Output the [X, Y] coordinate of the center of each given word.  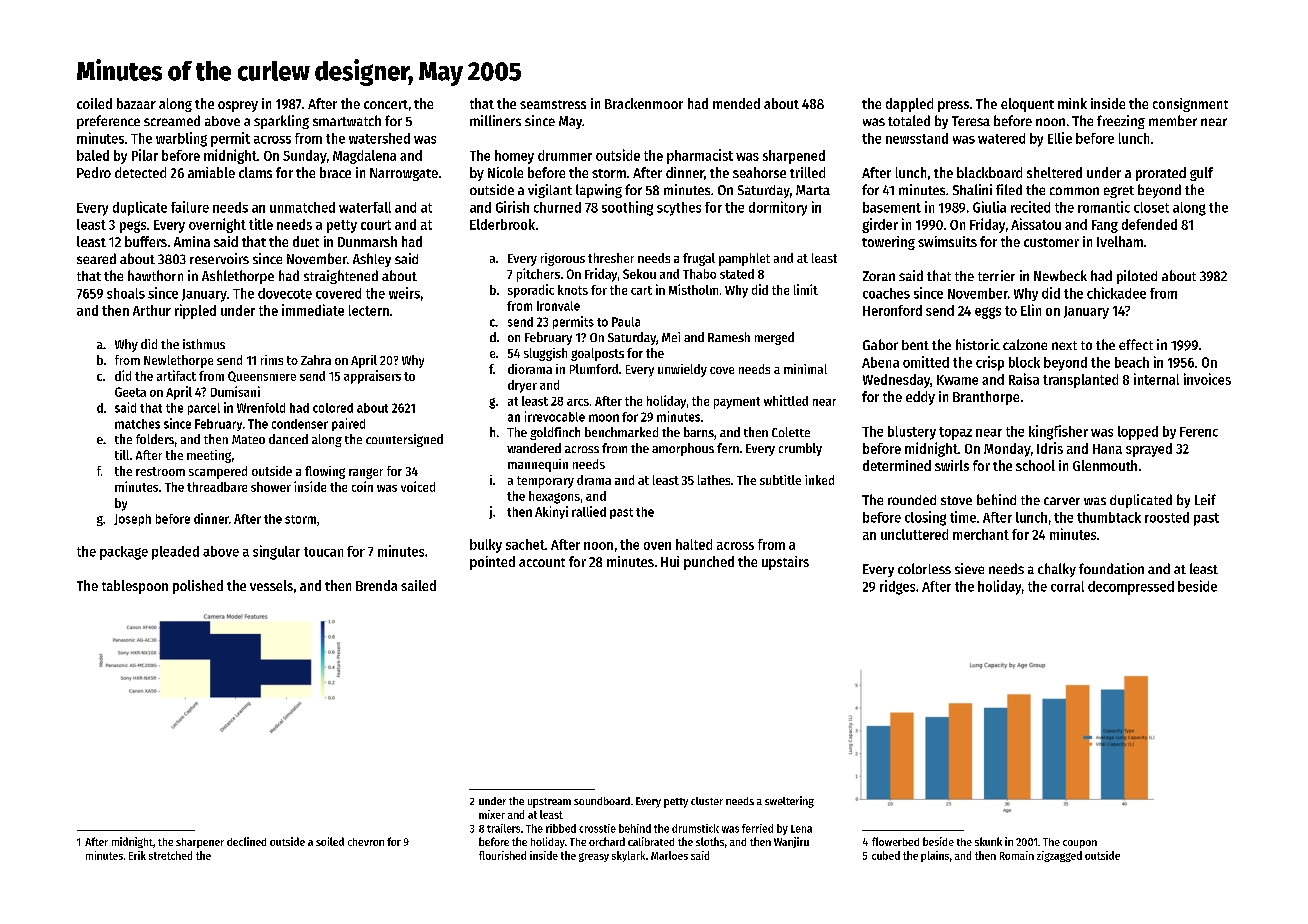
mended [736, 103]
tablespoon [135, 587]
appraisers [372, 377]
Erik [137, 855]
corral [1067, 586]
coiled [94, 103]
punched [709, 563]
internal [1156, 379]
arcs [578, 402]
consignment [1190, 105]
